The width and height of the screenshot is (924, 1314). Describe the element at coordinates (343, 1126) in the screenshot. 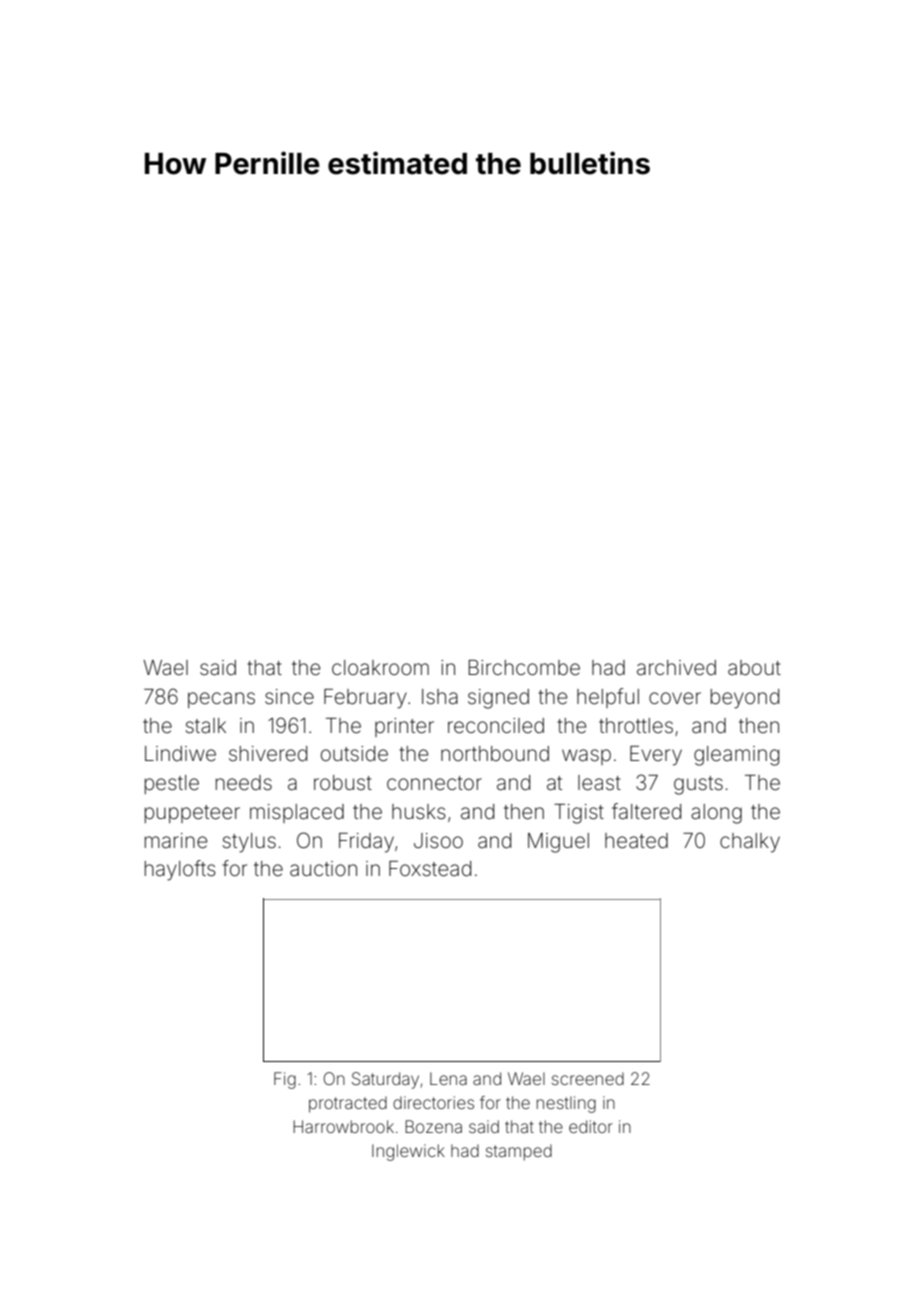

I see `Harrowbrook` at that location.
